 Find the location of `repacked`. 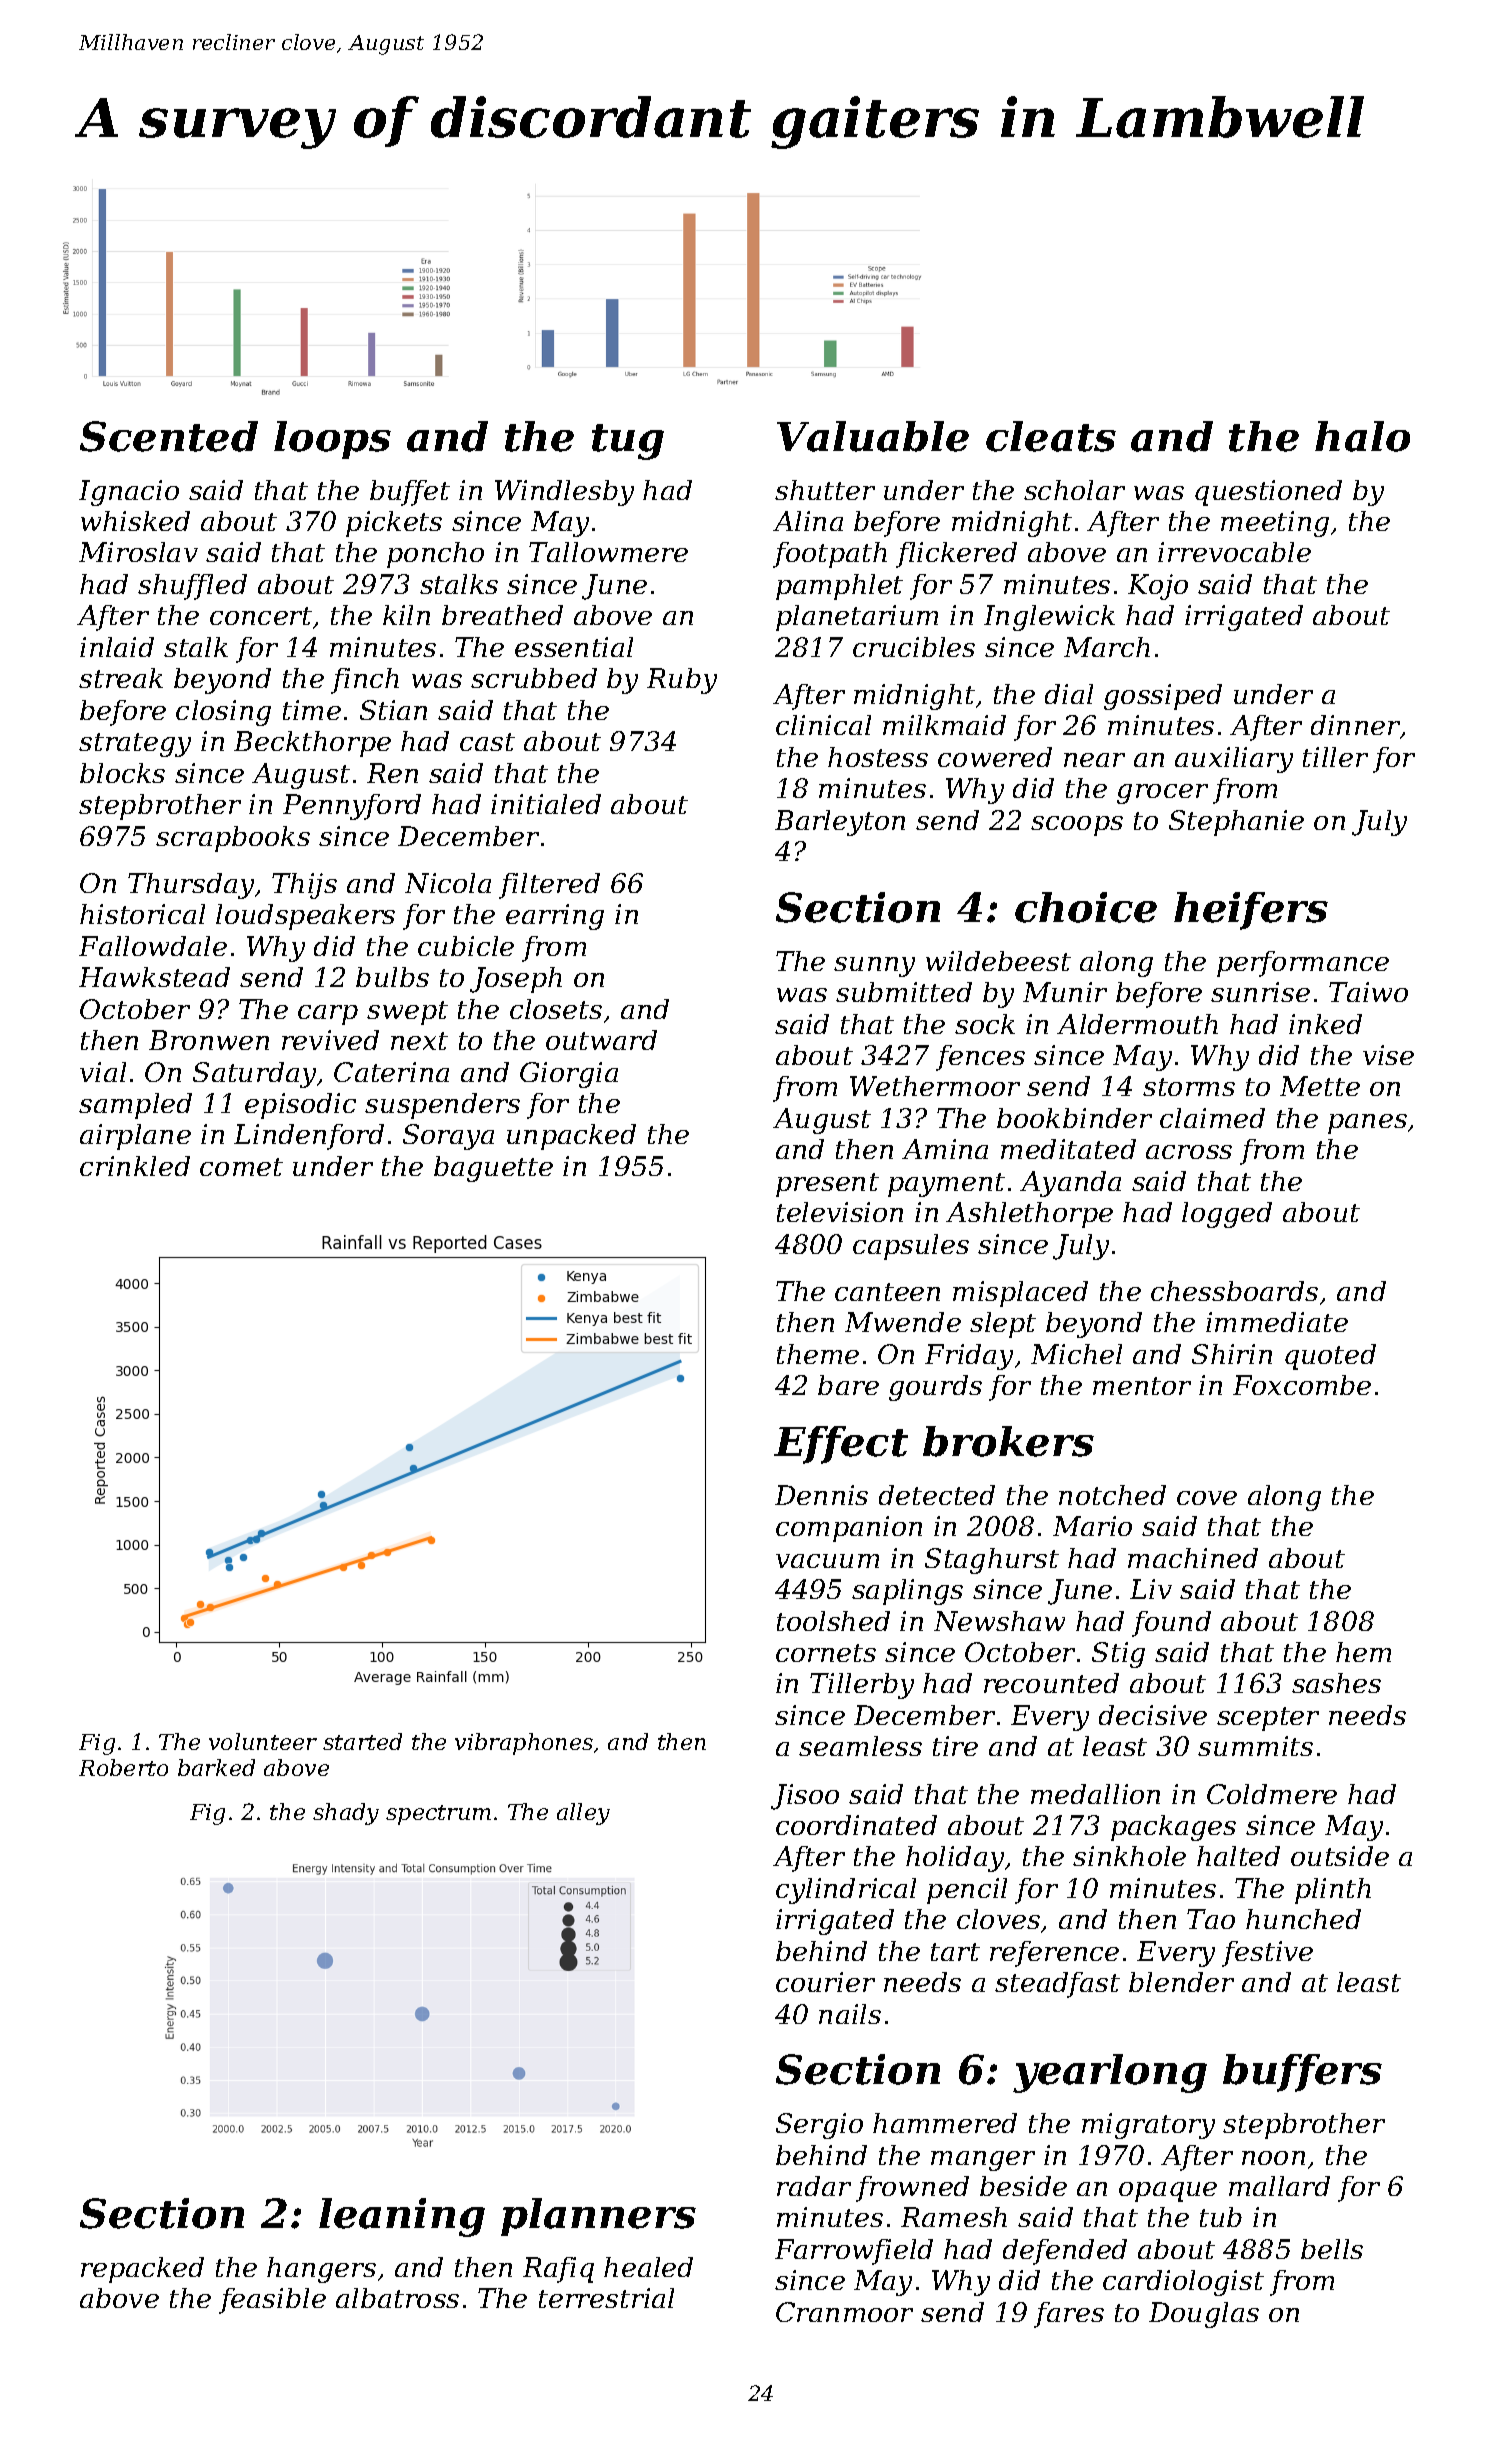

repacked is located at coordinates (142, 2270).
